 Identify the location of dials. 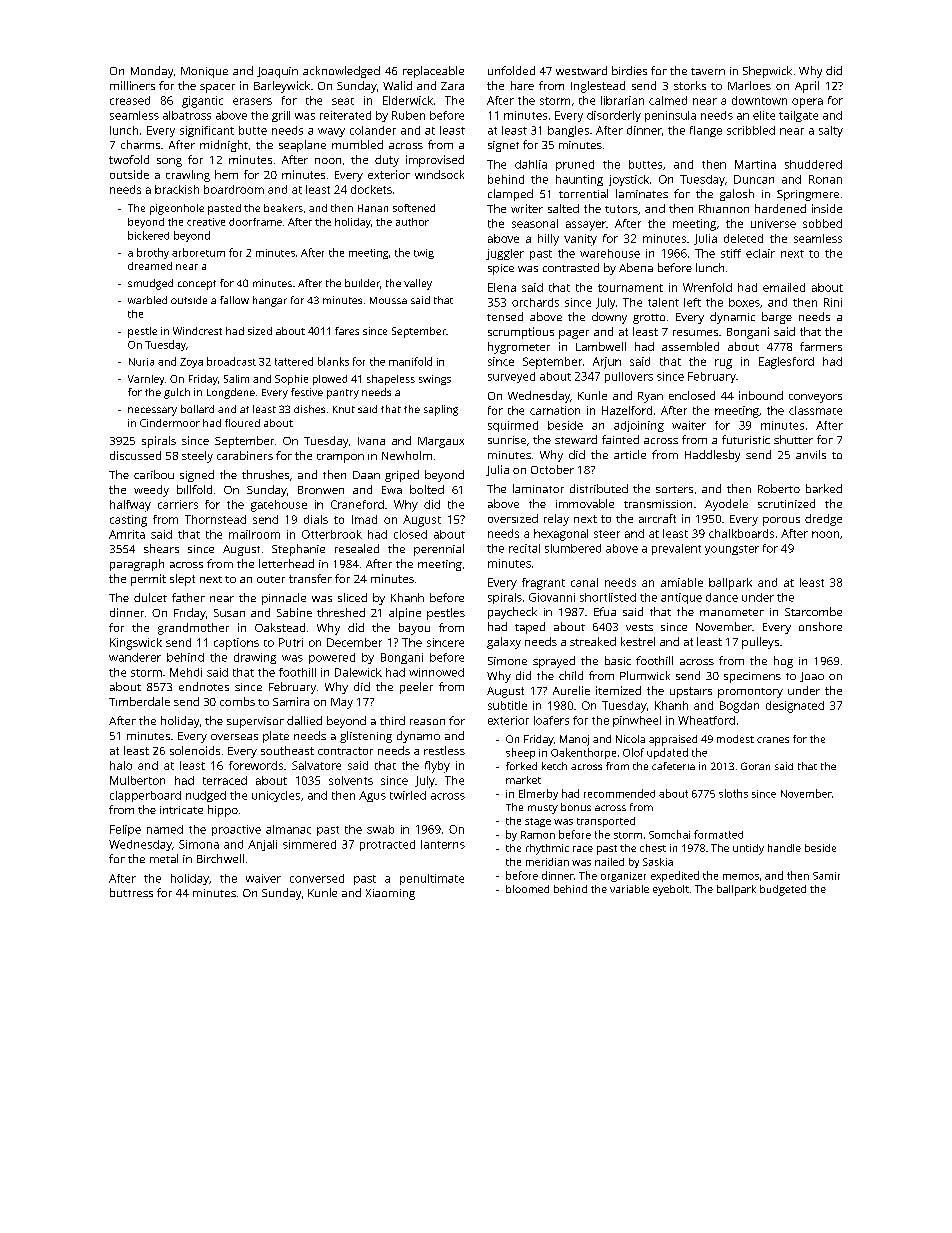
(316, 519).
